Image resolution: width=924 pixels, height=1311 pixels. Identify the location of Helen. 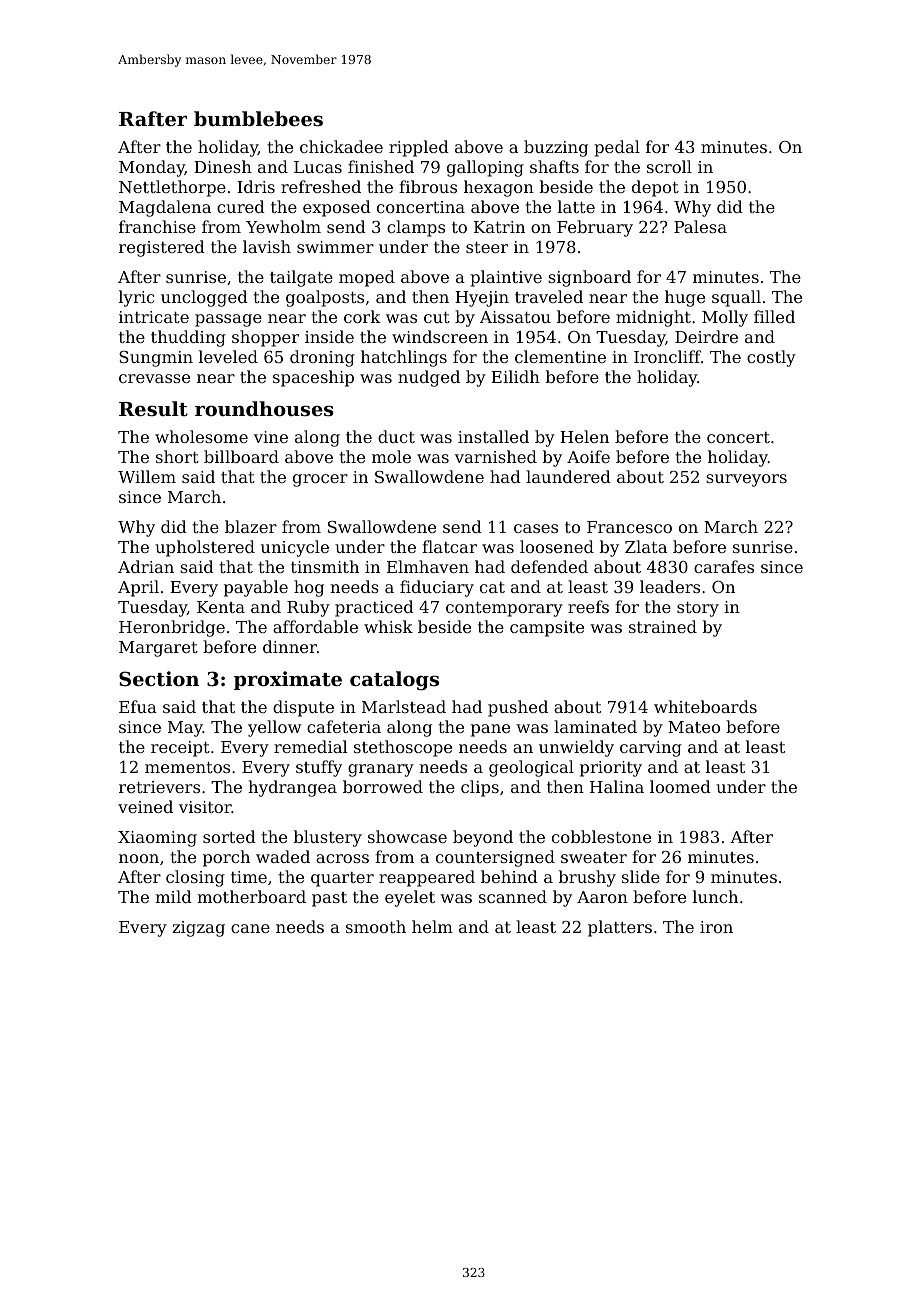
(584, 436).
